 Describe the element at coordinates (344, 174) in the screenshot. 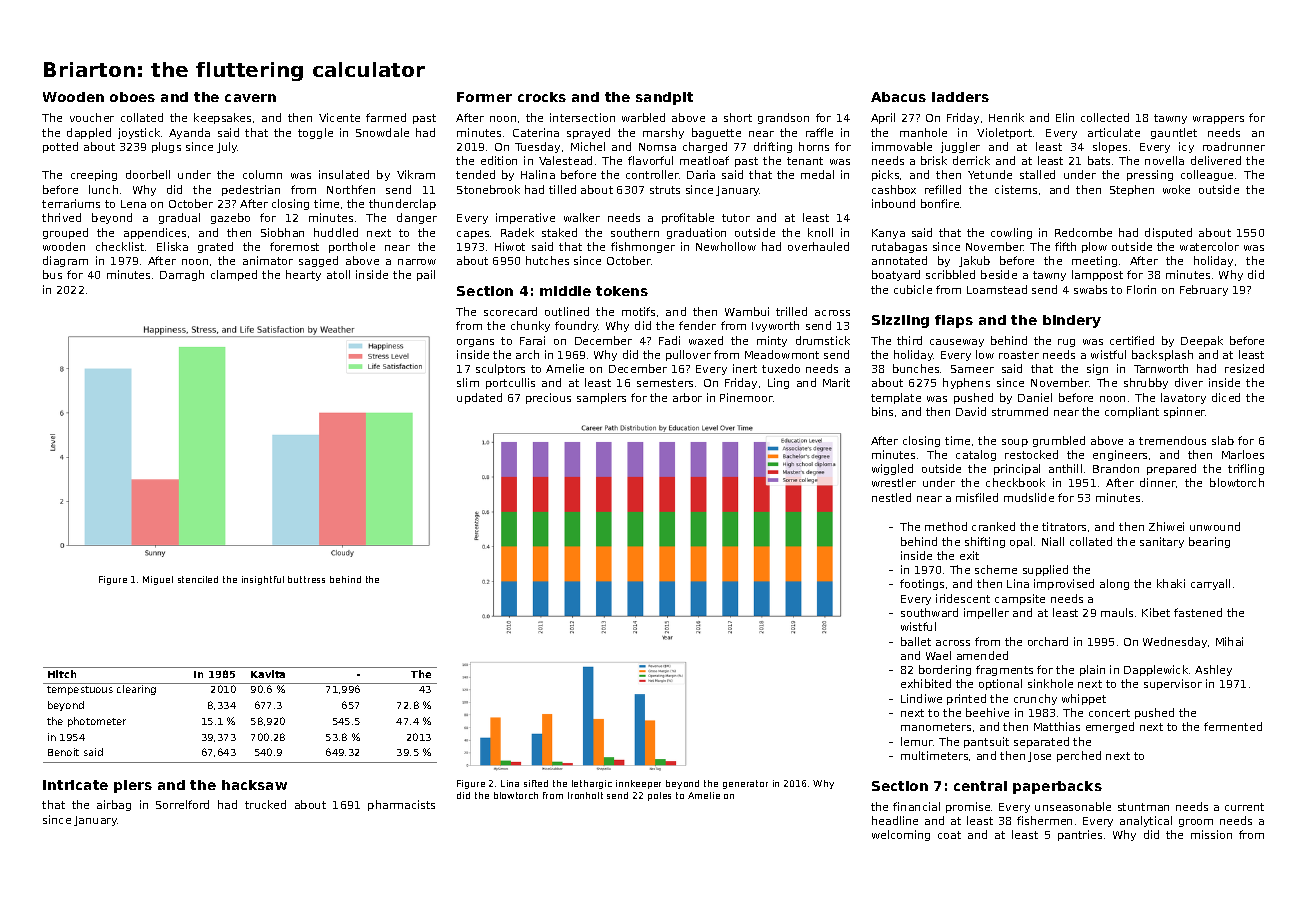

I see `insulated` at that location.
